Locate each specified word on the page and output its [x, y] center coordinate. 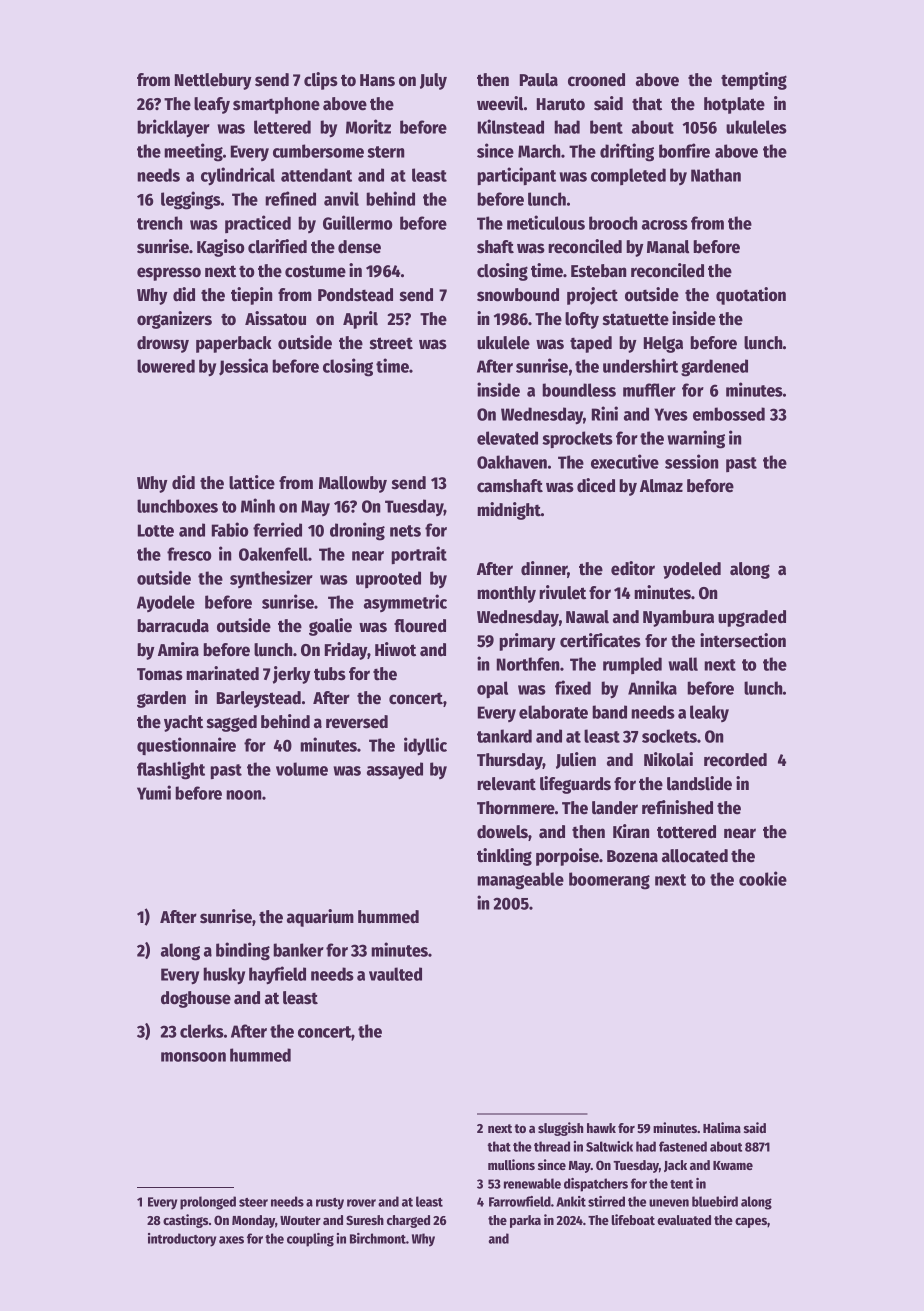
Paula [539, 80]
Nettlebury [213, 81]
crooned [596, 80]
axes [231, 1240]
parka [525, 1221]
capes [751, 1223]
